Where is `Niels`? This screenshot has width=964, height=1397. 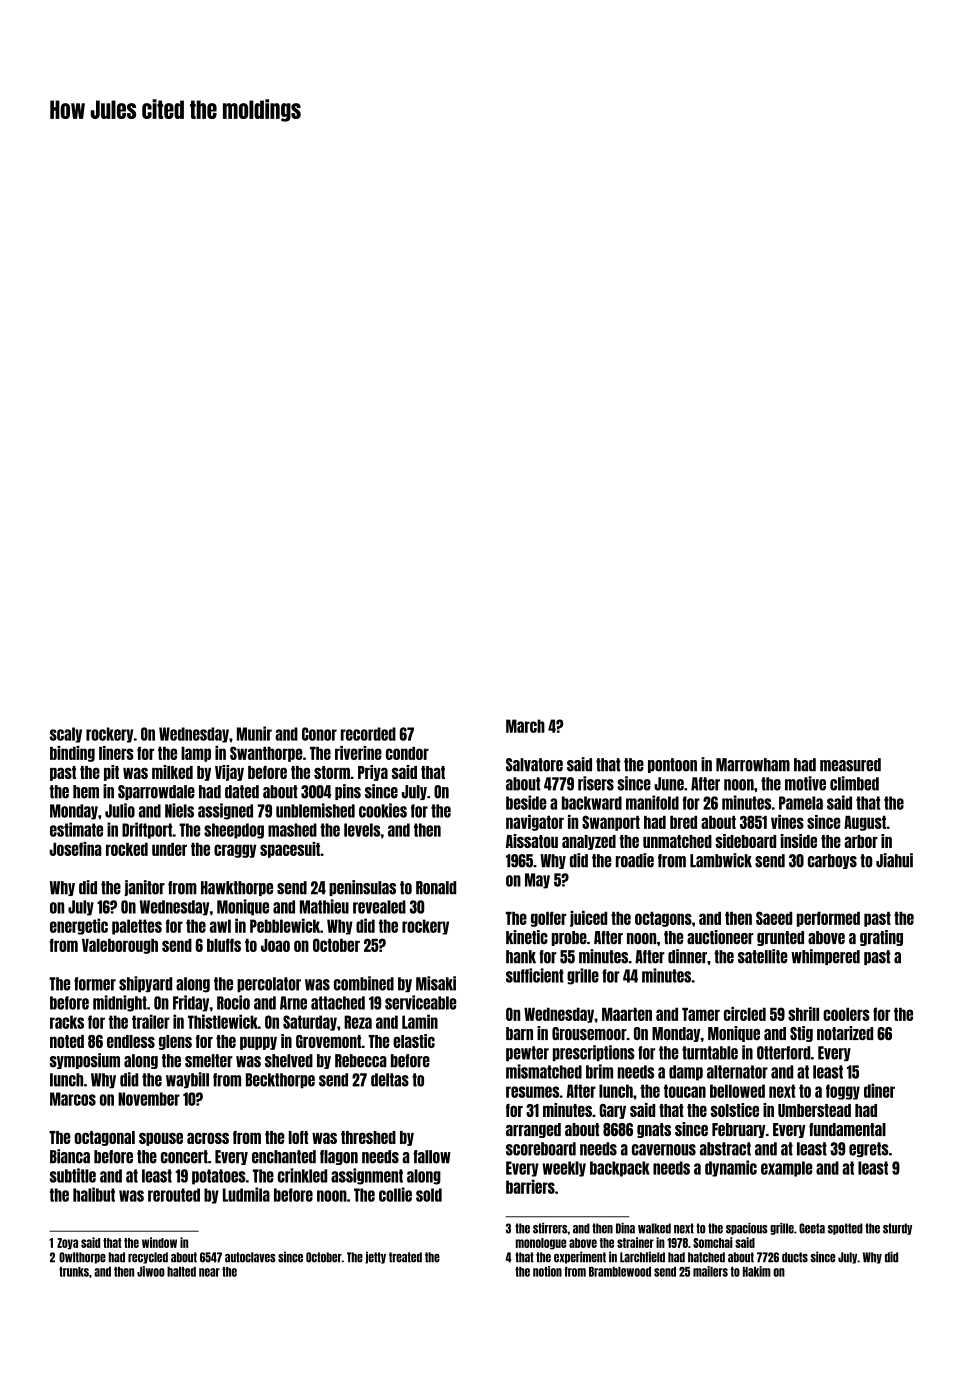 Niels is located at coordinates (179, 810).
